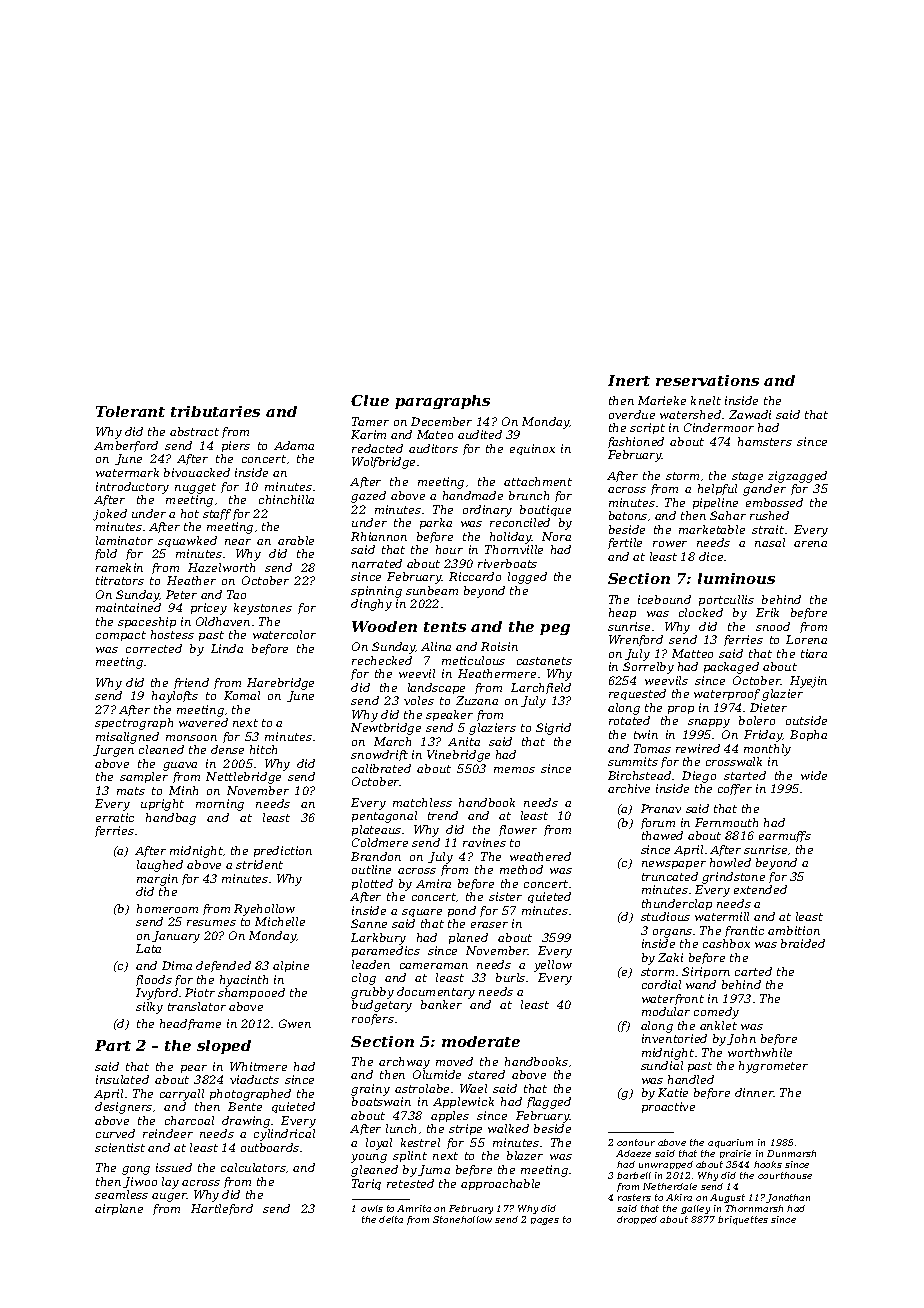  Describe the element at coordinates (391, 1219) in the screenshot. I see `delta` at that location.
